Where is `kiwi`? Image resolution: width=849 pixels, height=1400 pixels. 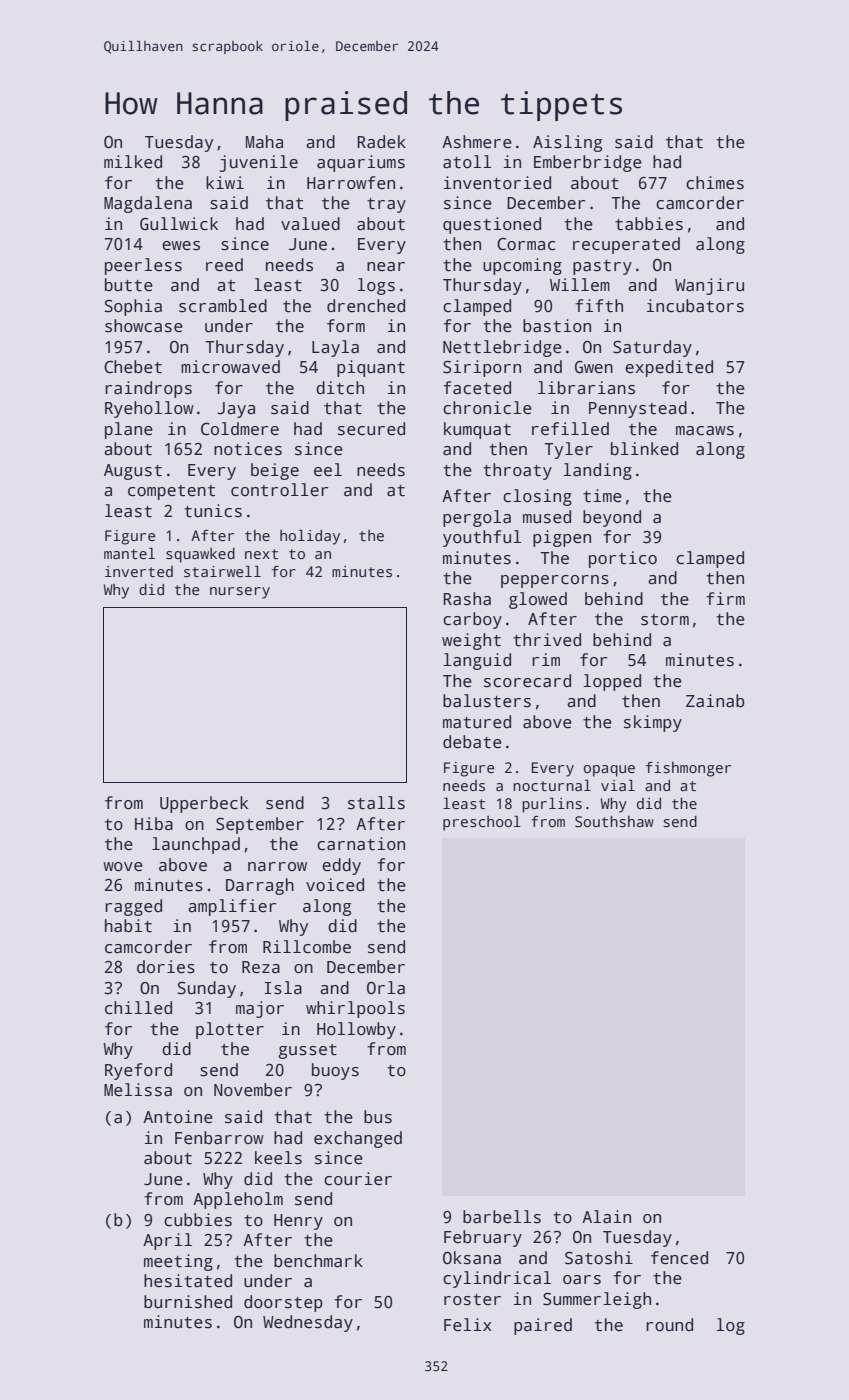
kiwi is located at coordinates (225, 182).
